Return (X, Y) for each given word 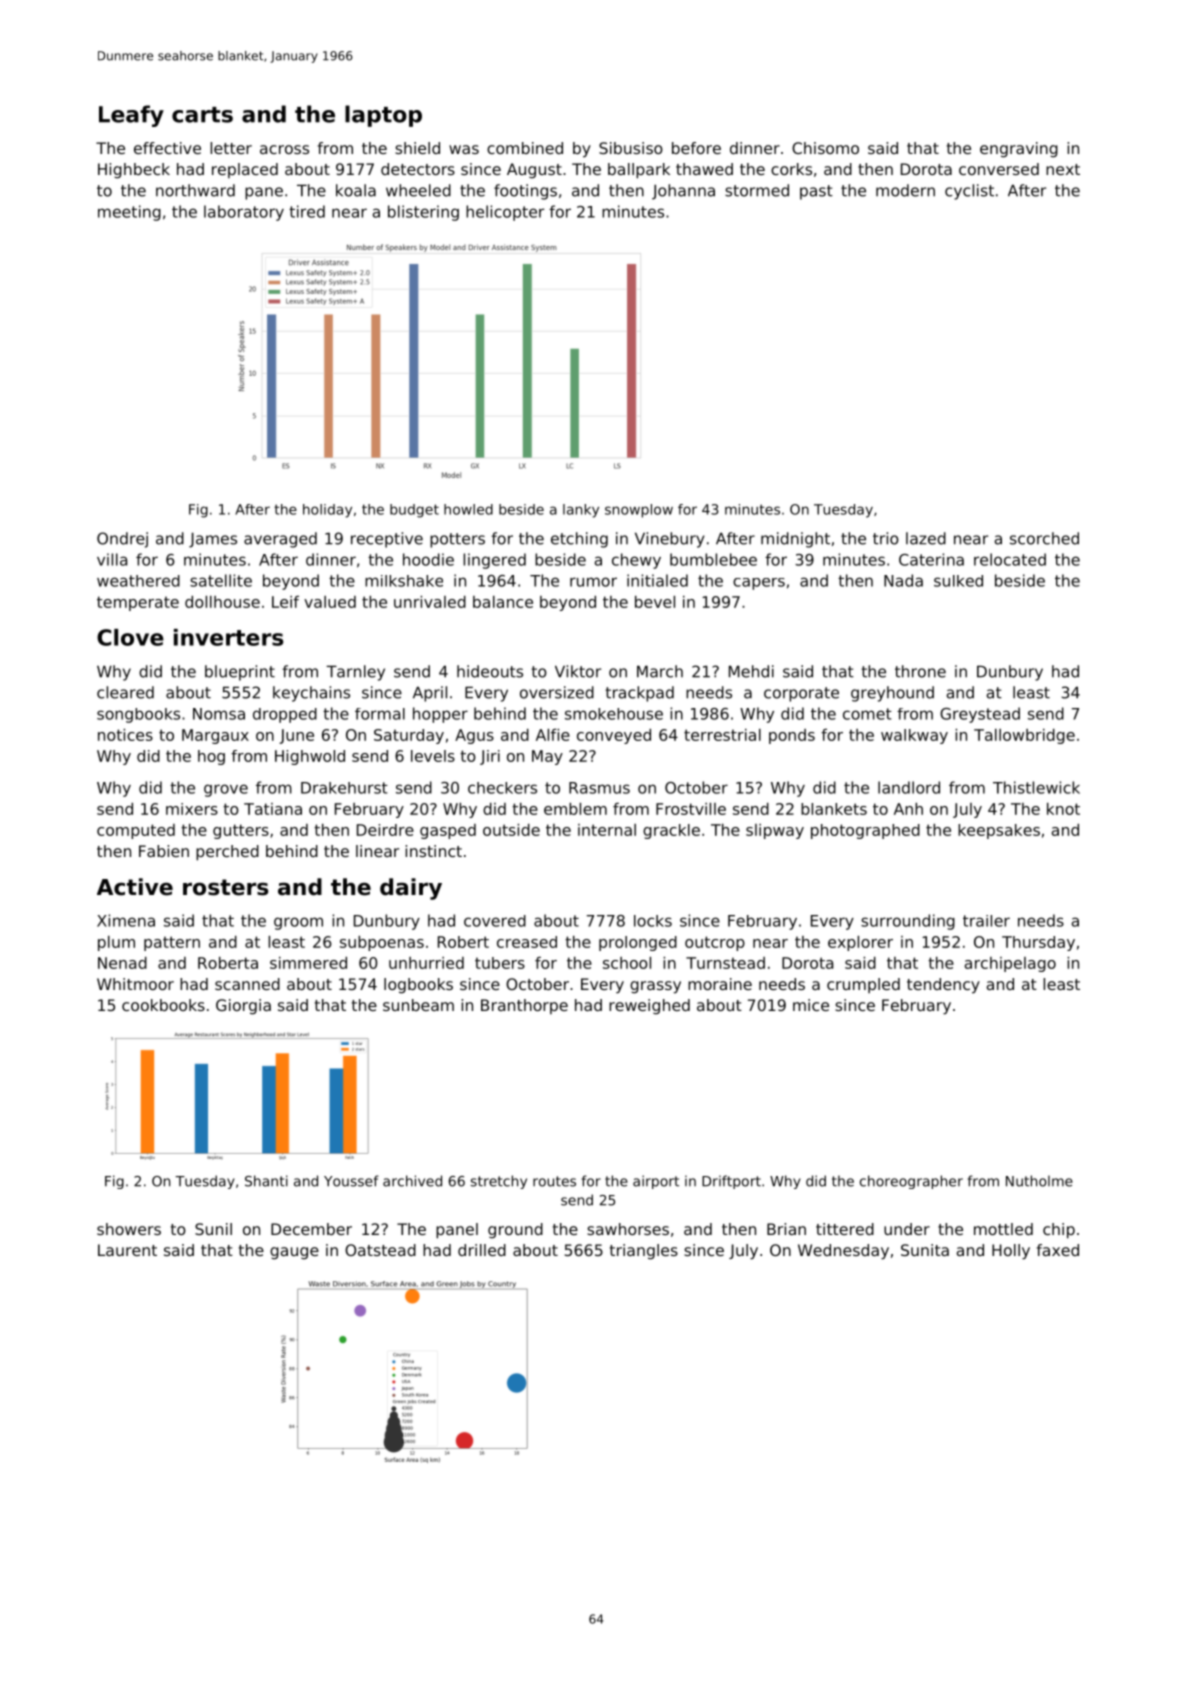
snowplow (639, 511)
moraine (720, 984)
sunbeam (418, 1005)
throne (920, 671)
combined (525, 148)
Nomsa (219, 714)
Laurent (127, 1250)
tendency (943, 986)
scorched (1044, 538)
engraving (1019, 150)
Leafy (131, 116)
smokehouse (614, 714)
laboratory (244, 213)
